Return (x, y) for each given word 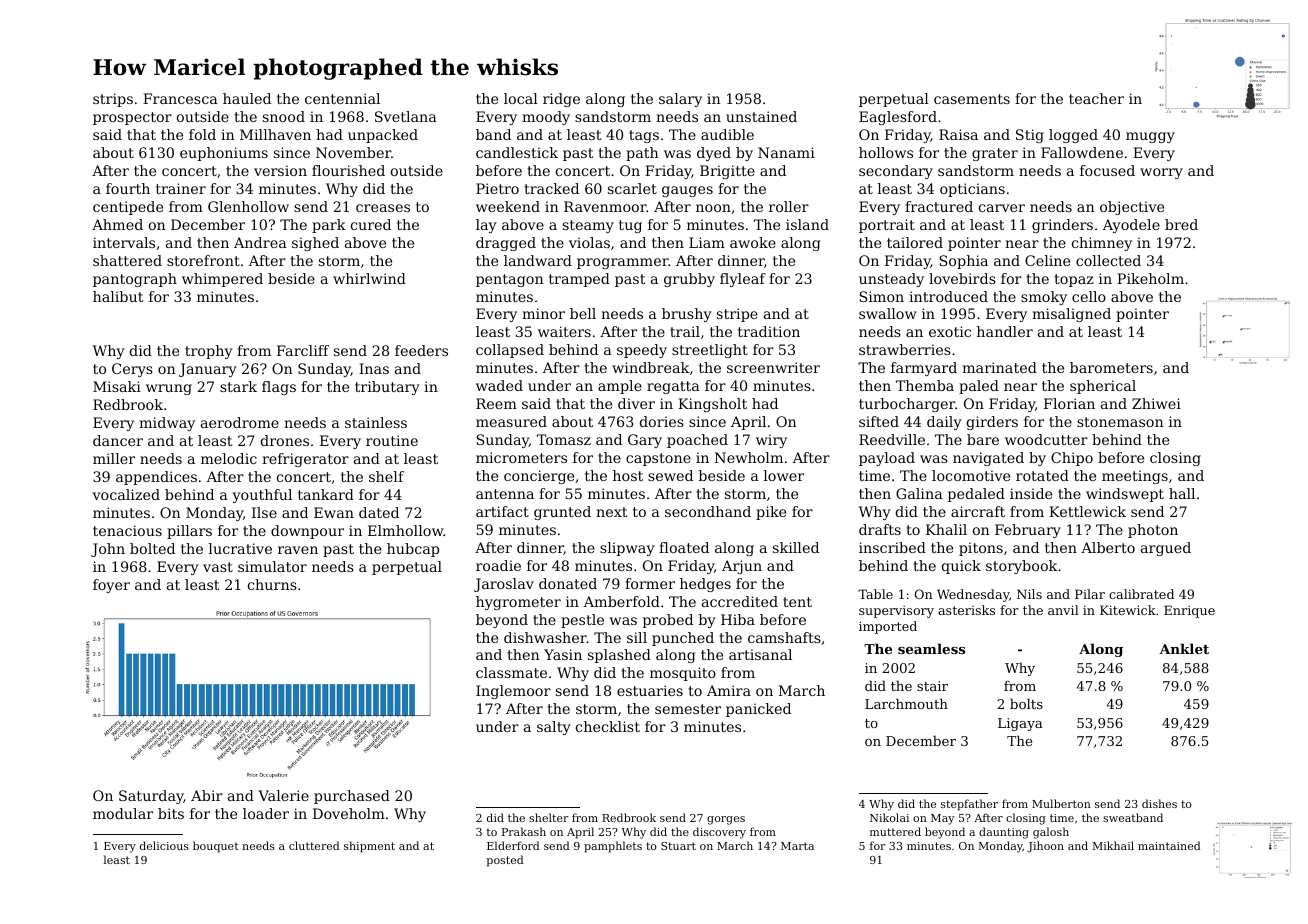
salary (680, 100)
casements (972, 99)
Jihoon (1045, 846)
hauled (247, 98)
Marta (797, 846)
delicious (164, 845)
